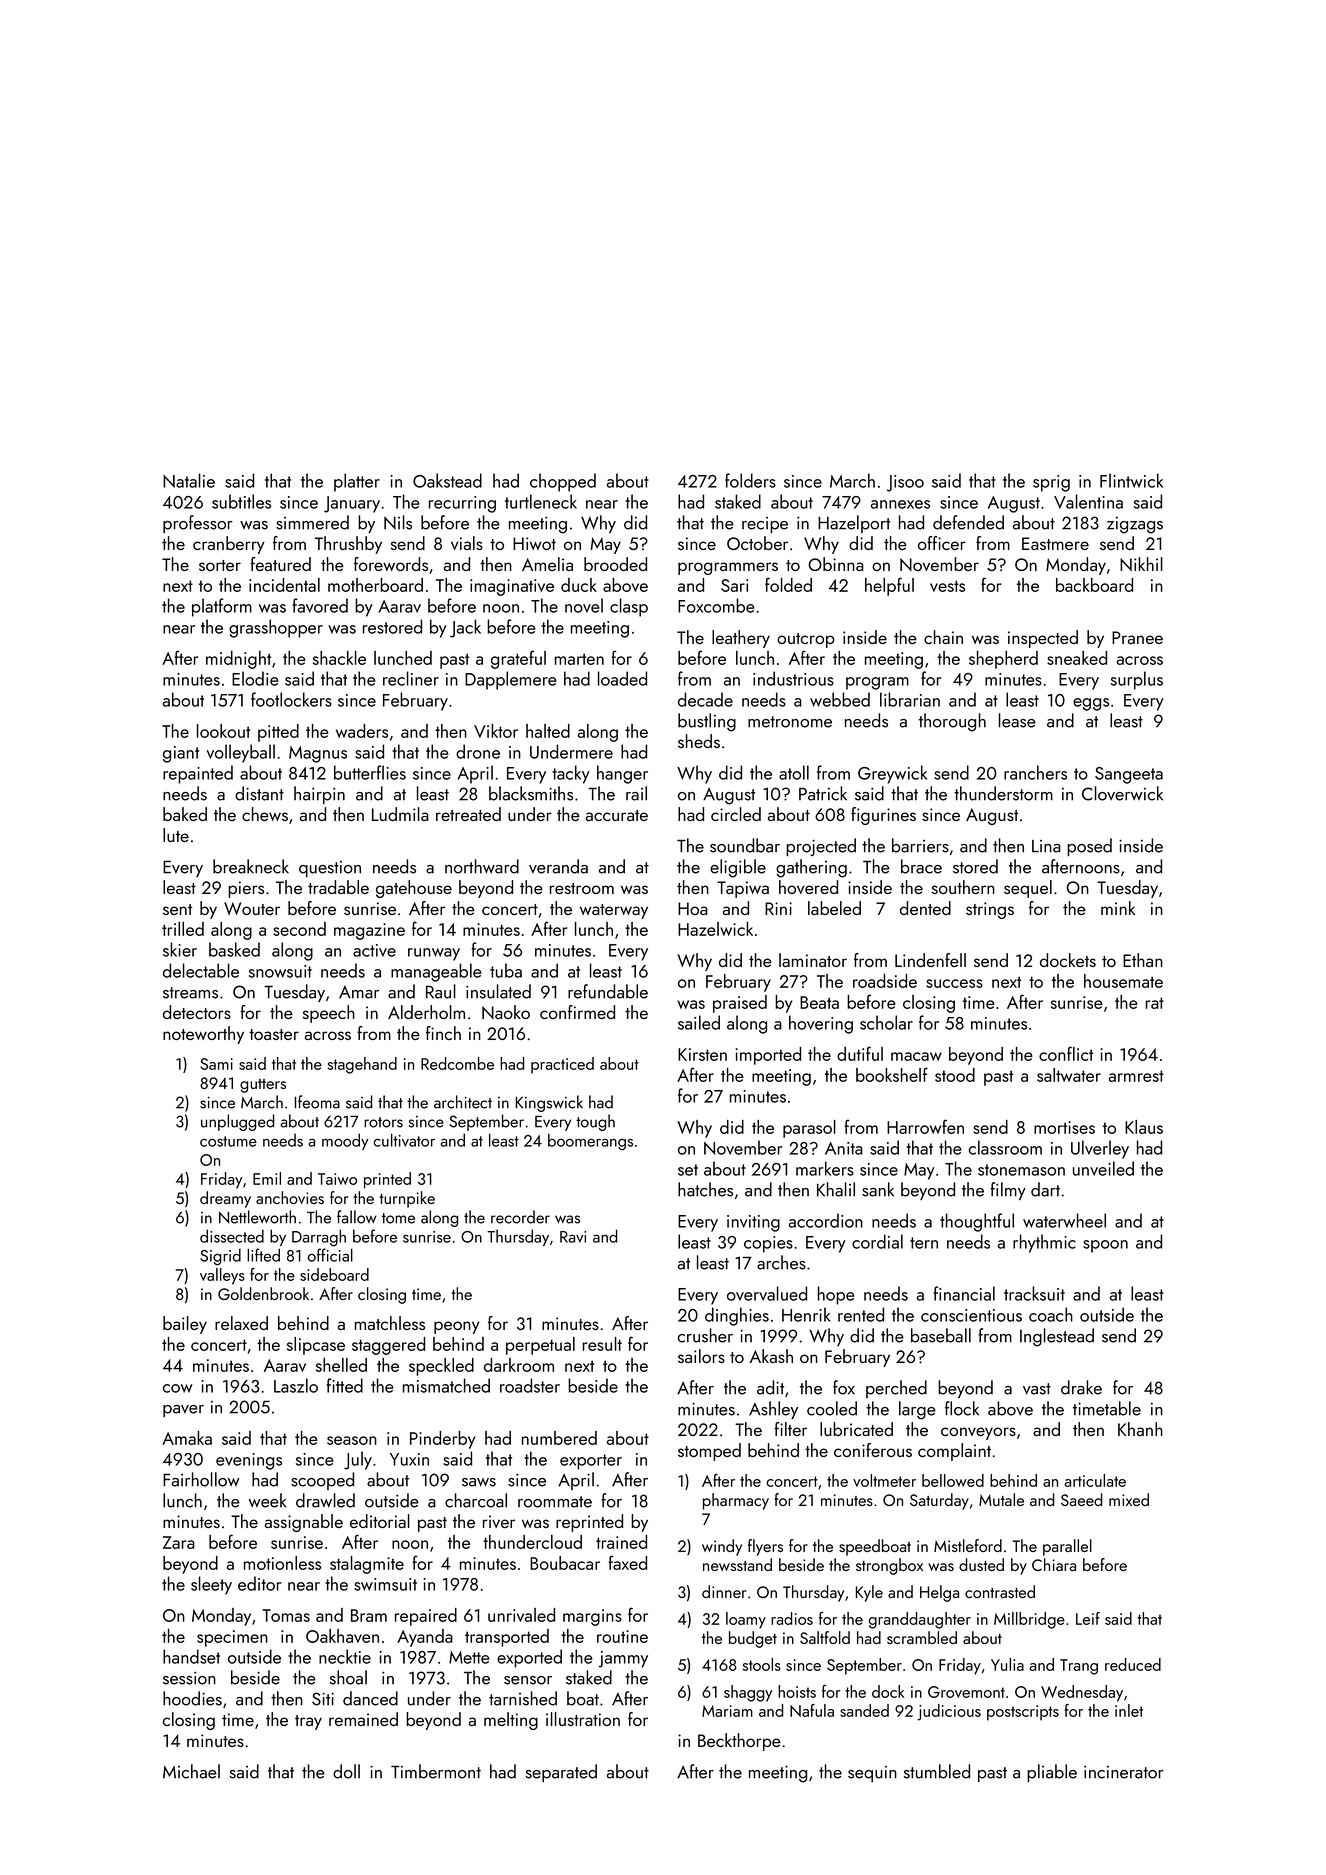  What do you see at coordinates (1035, 772) in the screenshot?
I see `ranchers` at bounding box center [1035, 772].
